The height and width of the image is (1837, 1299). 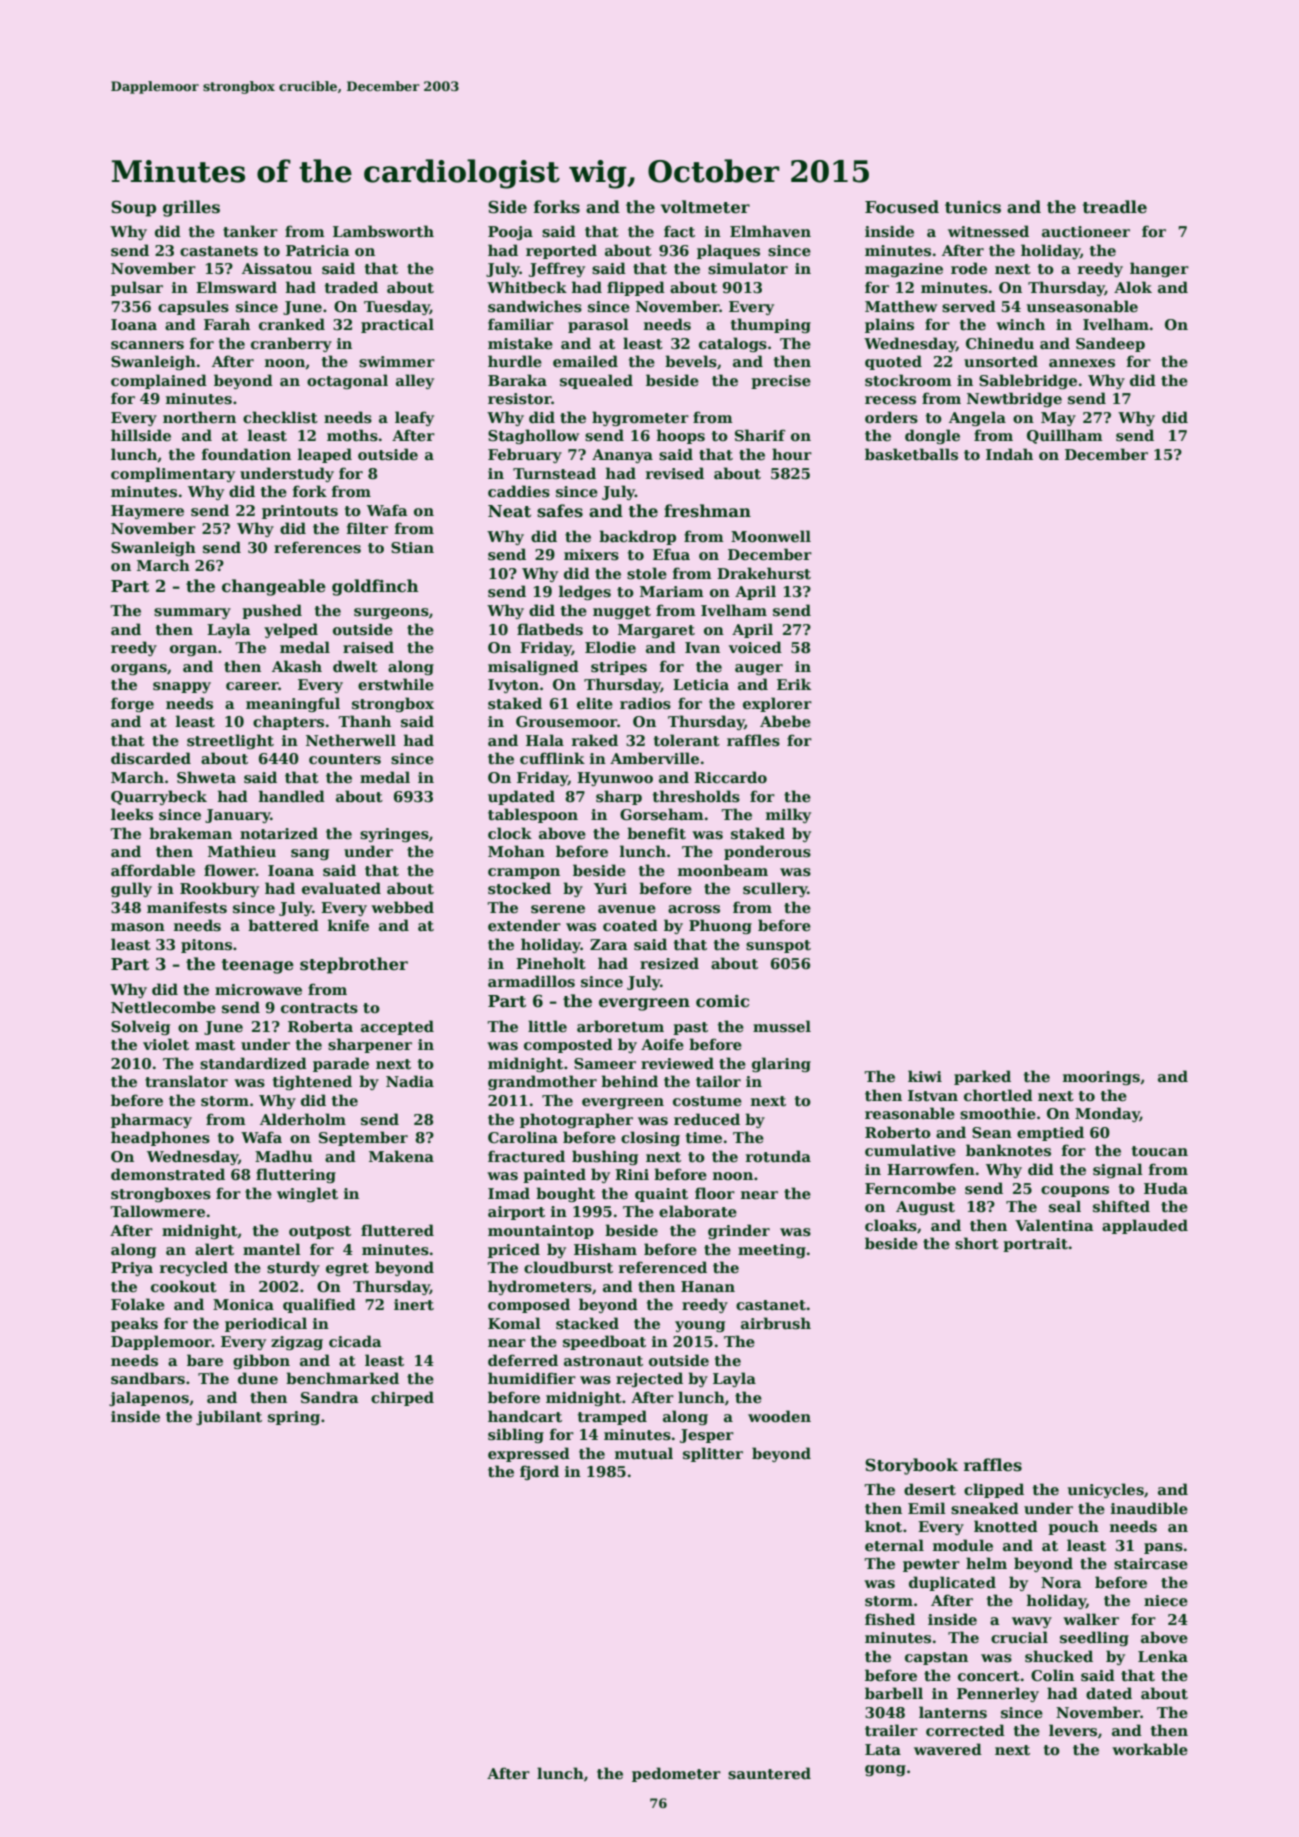 What do you see at coordinates (149, 1398) in the image?
I see `jalapenos` at bounding box center [149, 1398].
